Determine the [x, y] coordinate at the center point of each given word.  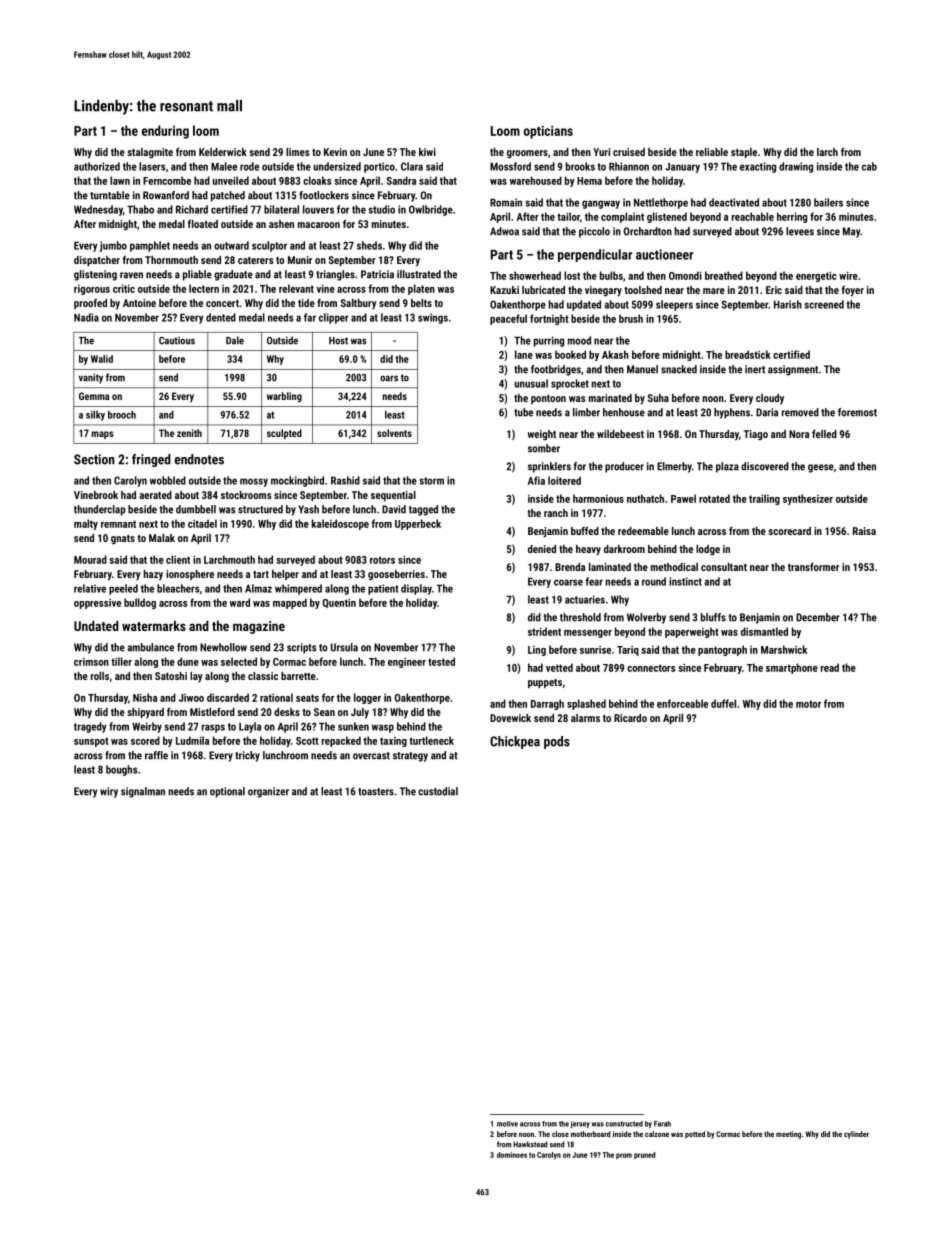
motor [808, 704]
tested [441, 661]
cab [869, 166]
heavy [588, 550]
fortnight [549, 319]
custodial [438, 791]
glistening [95, 275]
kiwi [427, 152]
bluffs [713, 617]
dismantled [764, 631]
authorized [97, 166]
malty [86, 524]
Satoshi [171, 676]
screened [824, 304]
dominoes [512, 1155]
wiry [109, 792]
